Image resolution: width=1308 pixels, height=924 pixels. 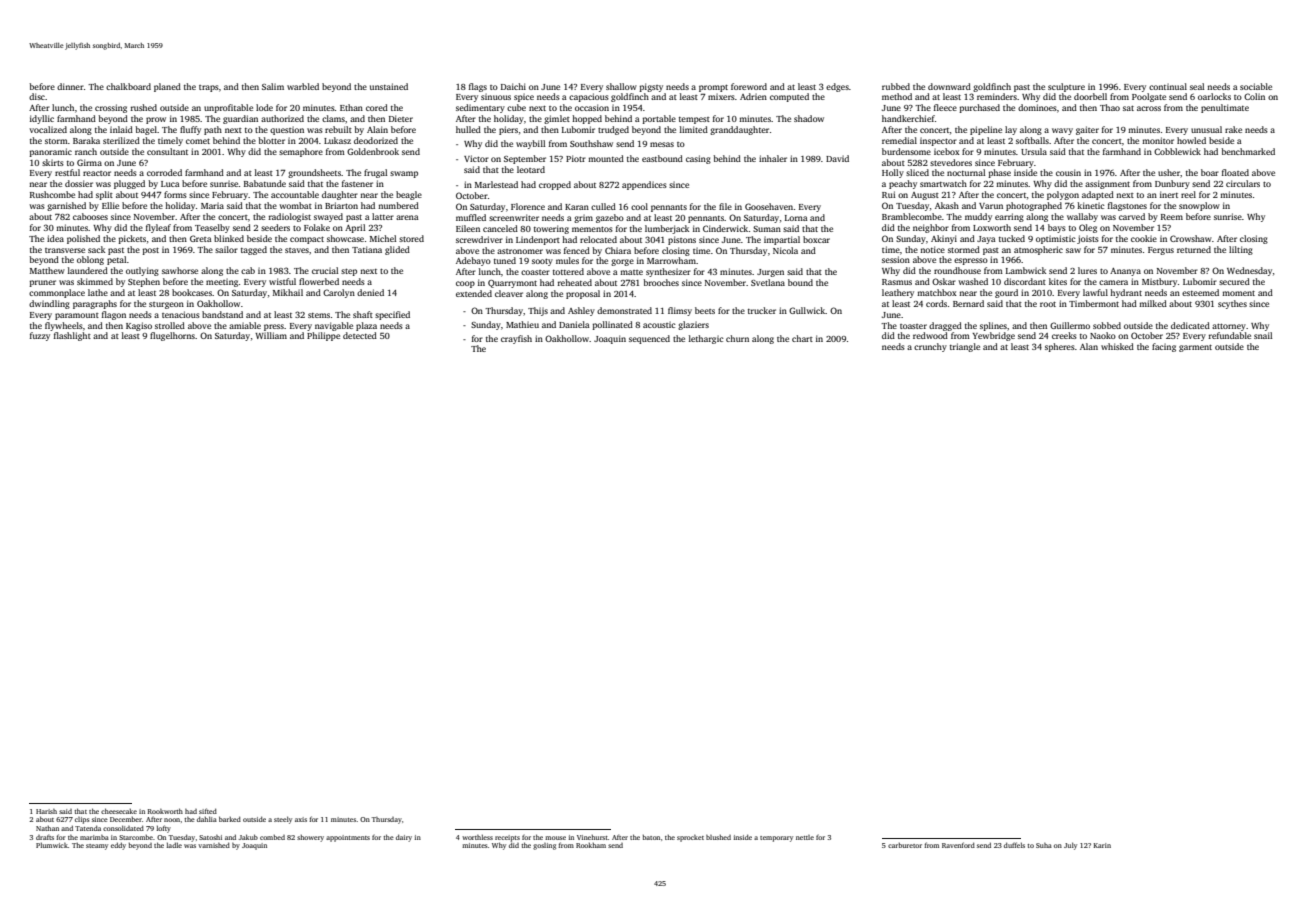 I want to click on flashlight, so click(x=72, y=336).
